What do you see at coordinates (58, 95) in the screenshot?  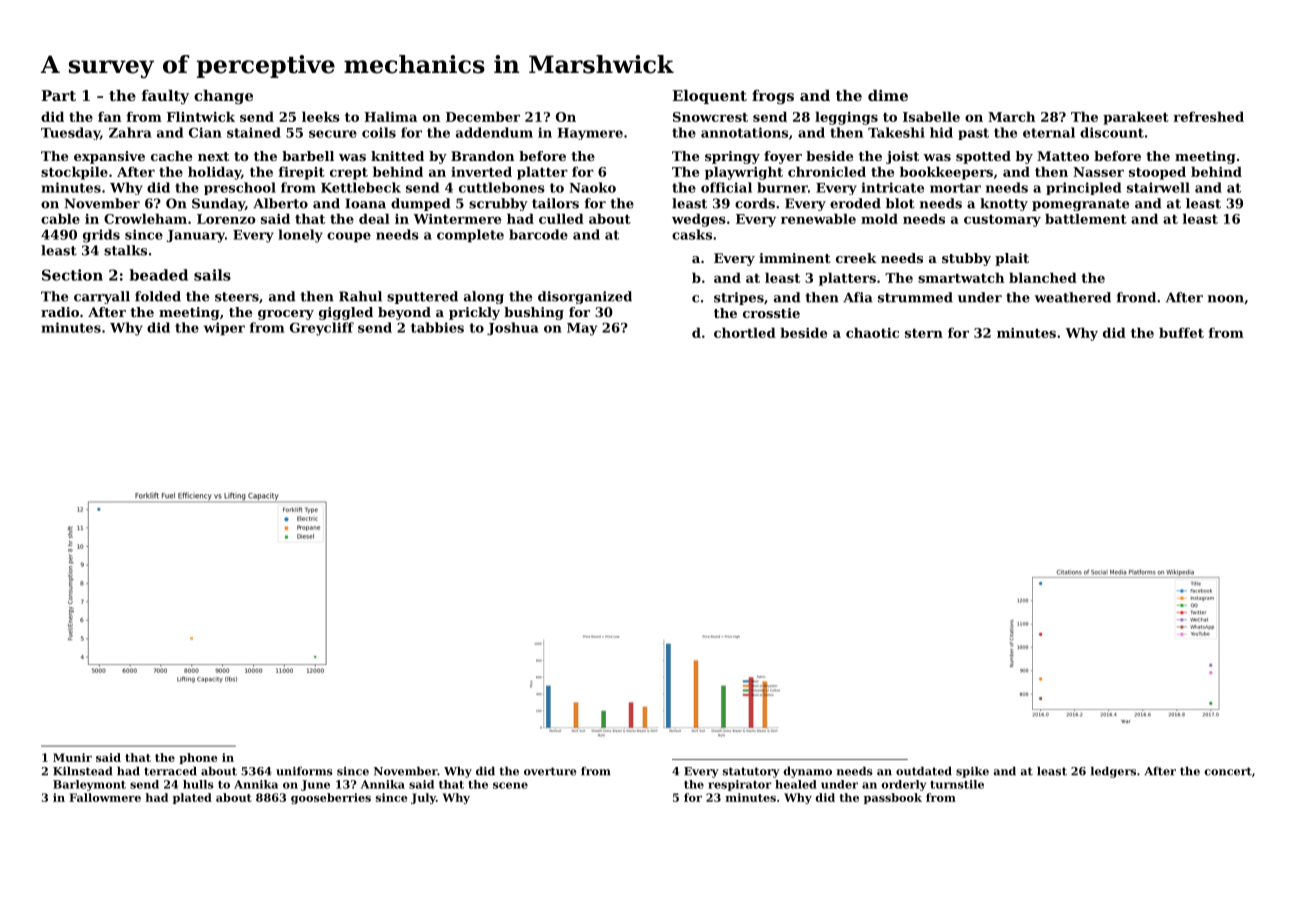 I see `Part` at bounding box center [58, 95].
